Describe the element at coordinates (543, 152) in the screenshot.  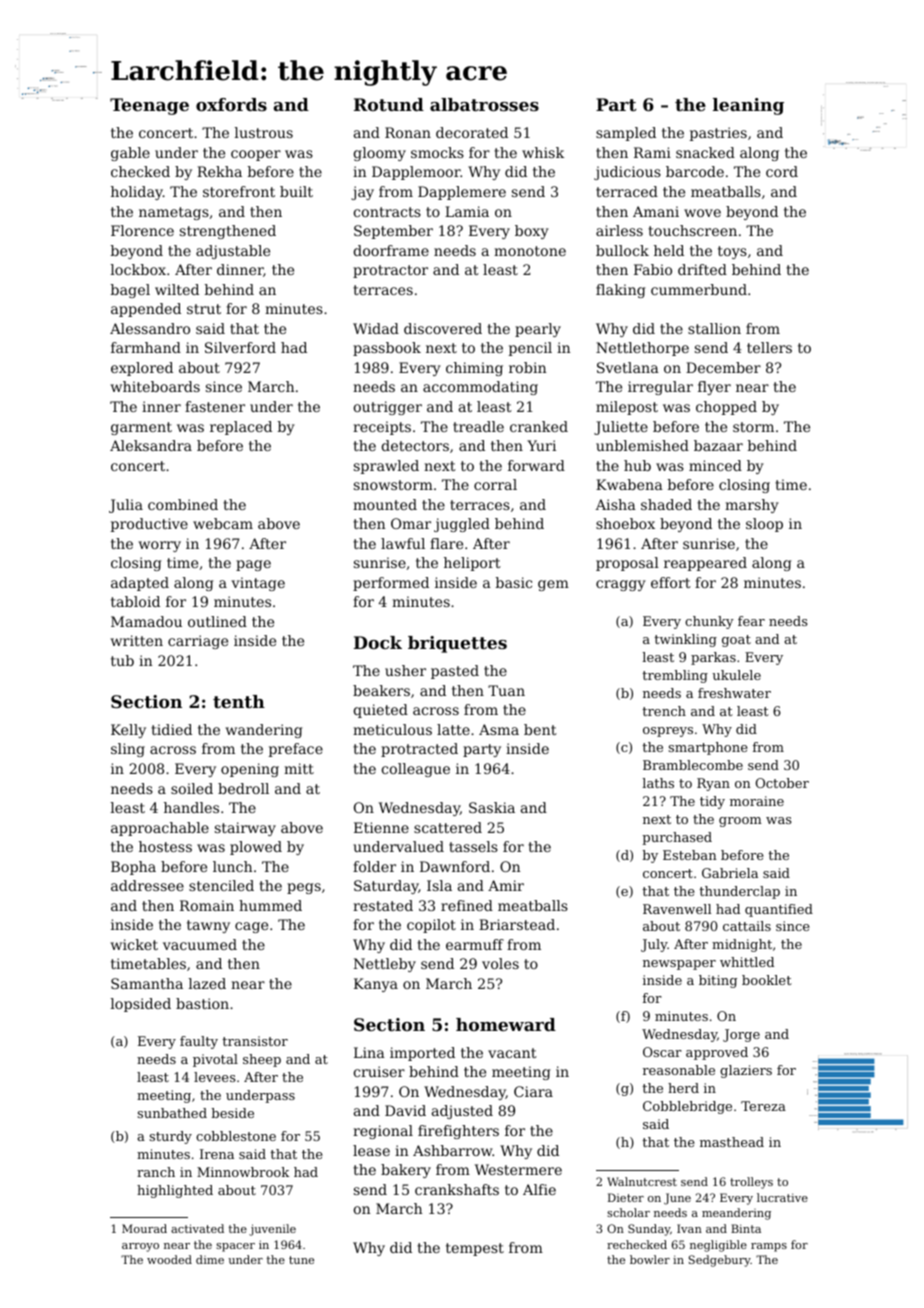
I see `whisk` at that location.
